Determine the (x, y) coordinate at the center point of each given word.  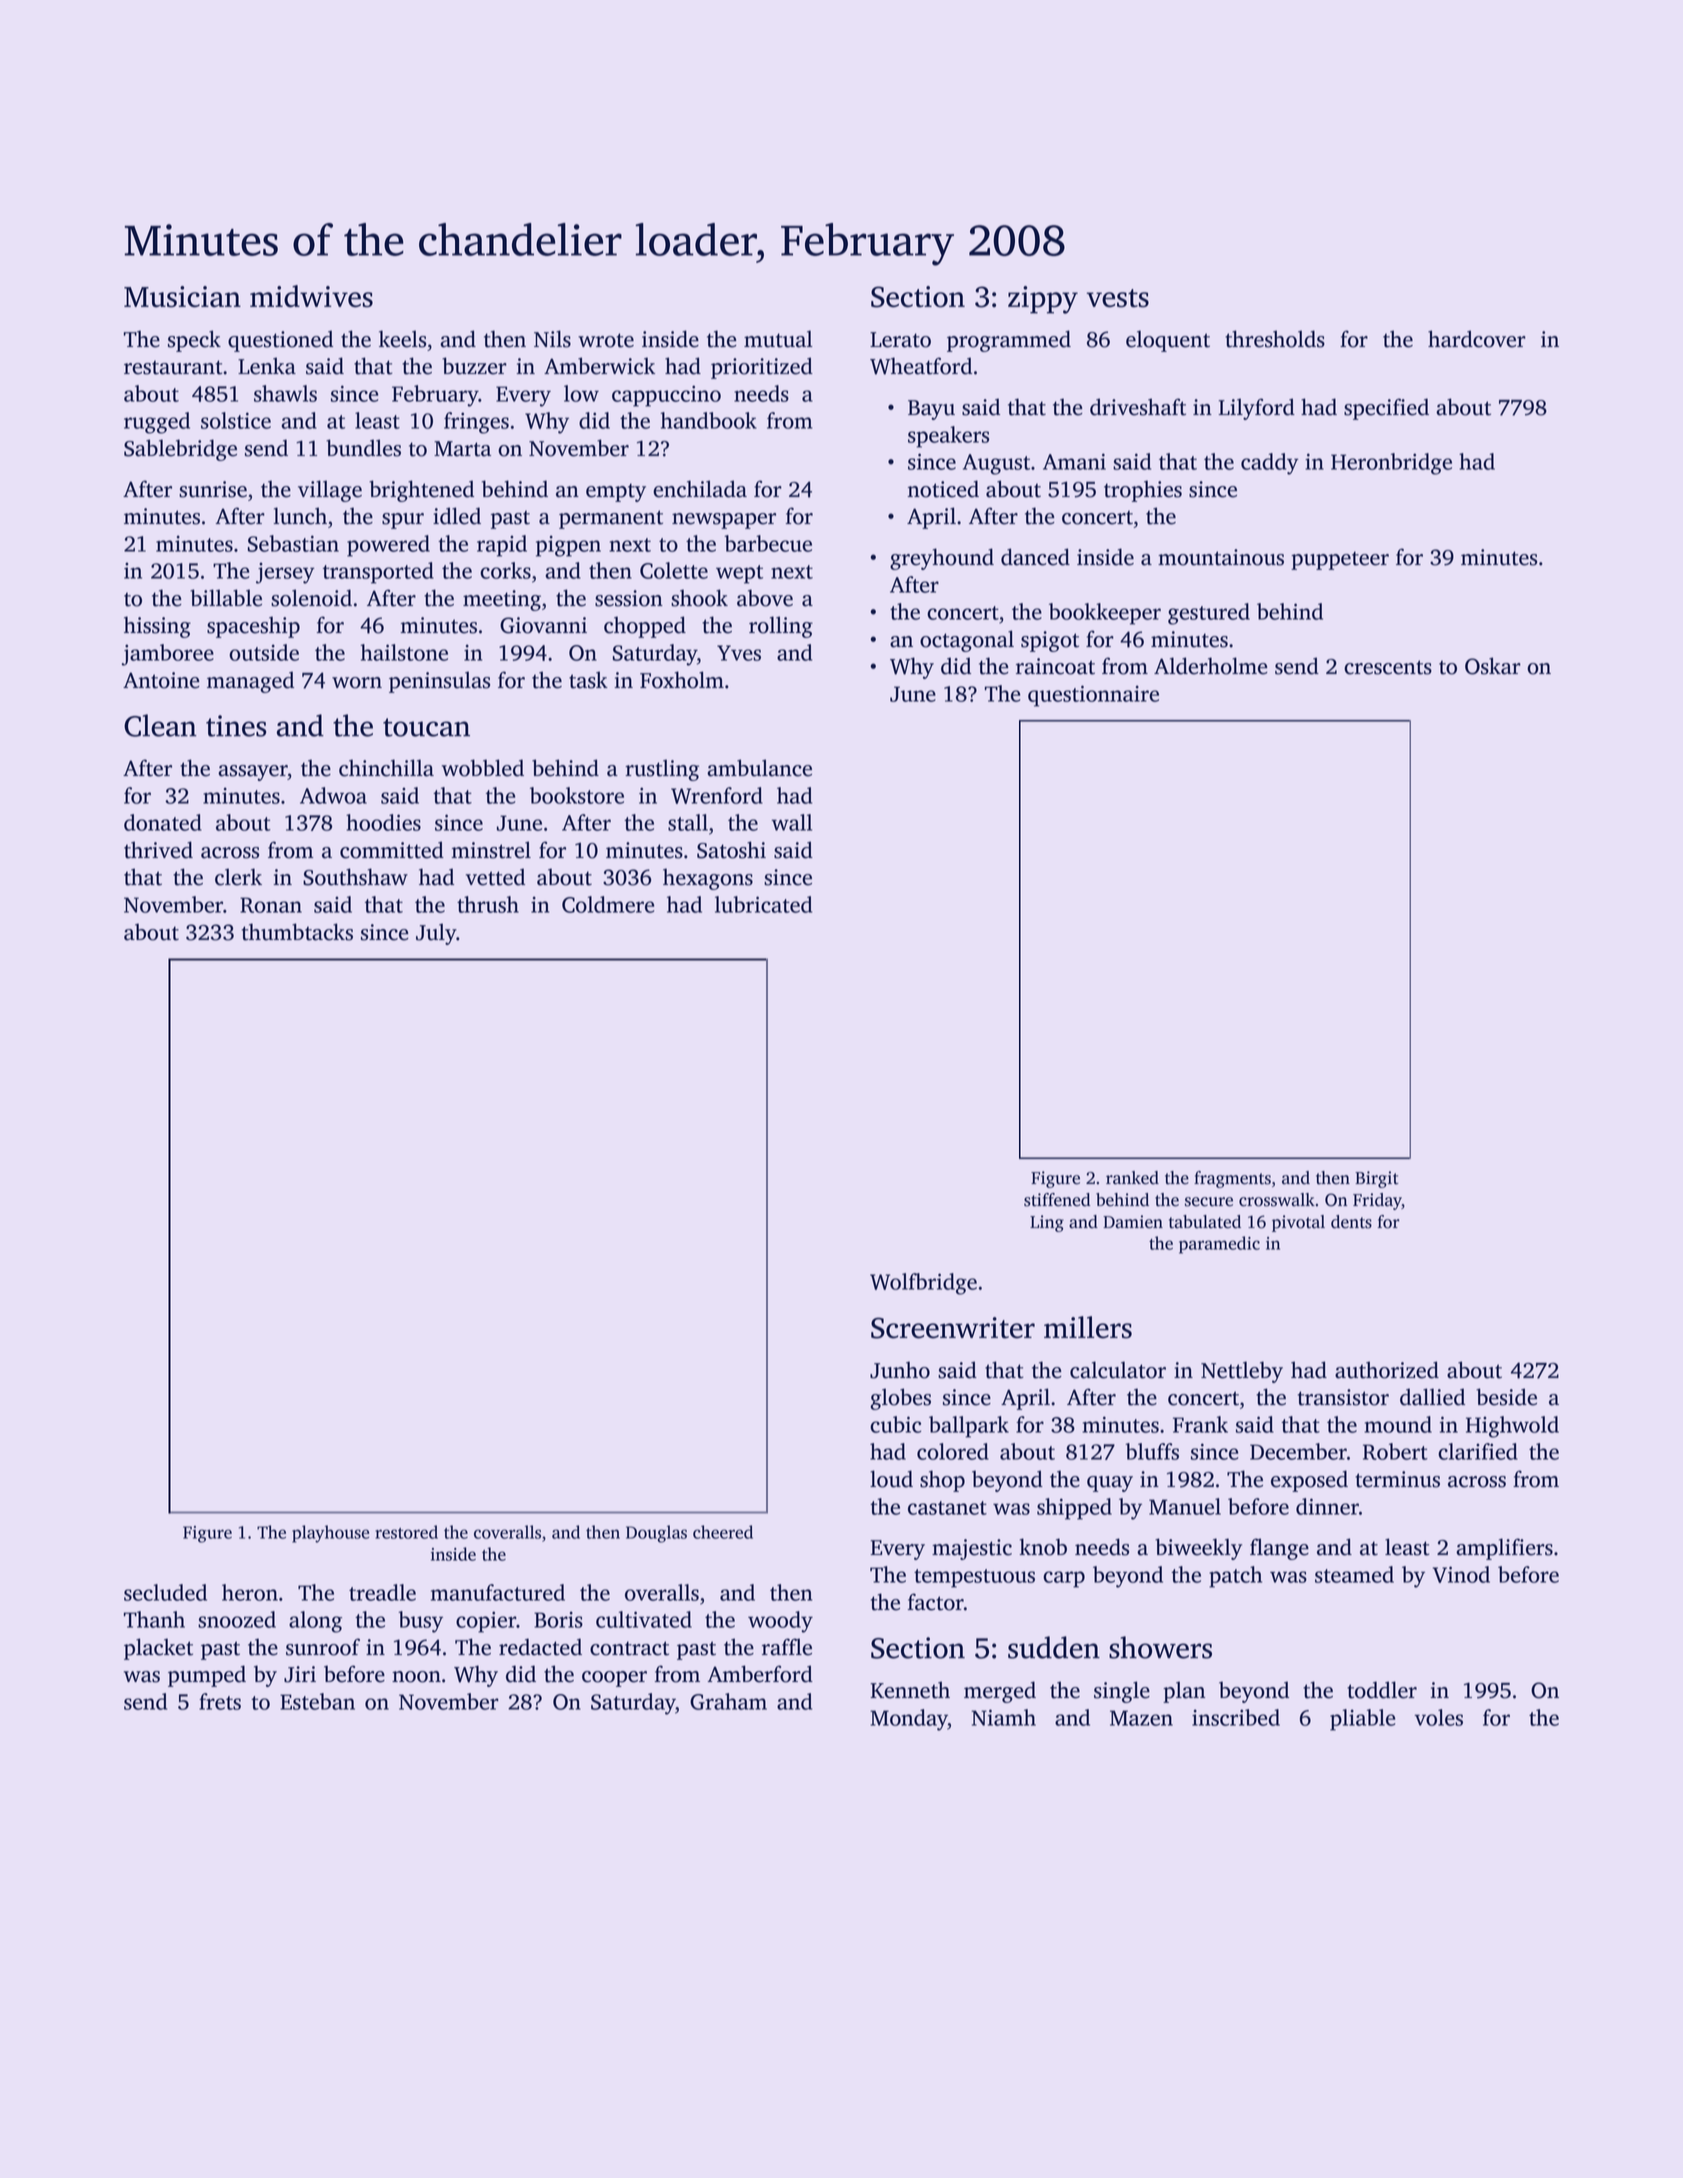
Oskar (1493, 666)
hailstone (404, 652)
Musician (182, 297)
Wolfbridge (923, 1284)
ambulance (759, 768)
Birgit (1377, 1179)
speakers (948, 437)
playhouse (330, 1534)
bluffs (1152, 1451)
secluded (165, 1592)
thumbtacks (297, 932)
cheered (723, 1532)
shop (942, 1481)
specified (1386, 409)
